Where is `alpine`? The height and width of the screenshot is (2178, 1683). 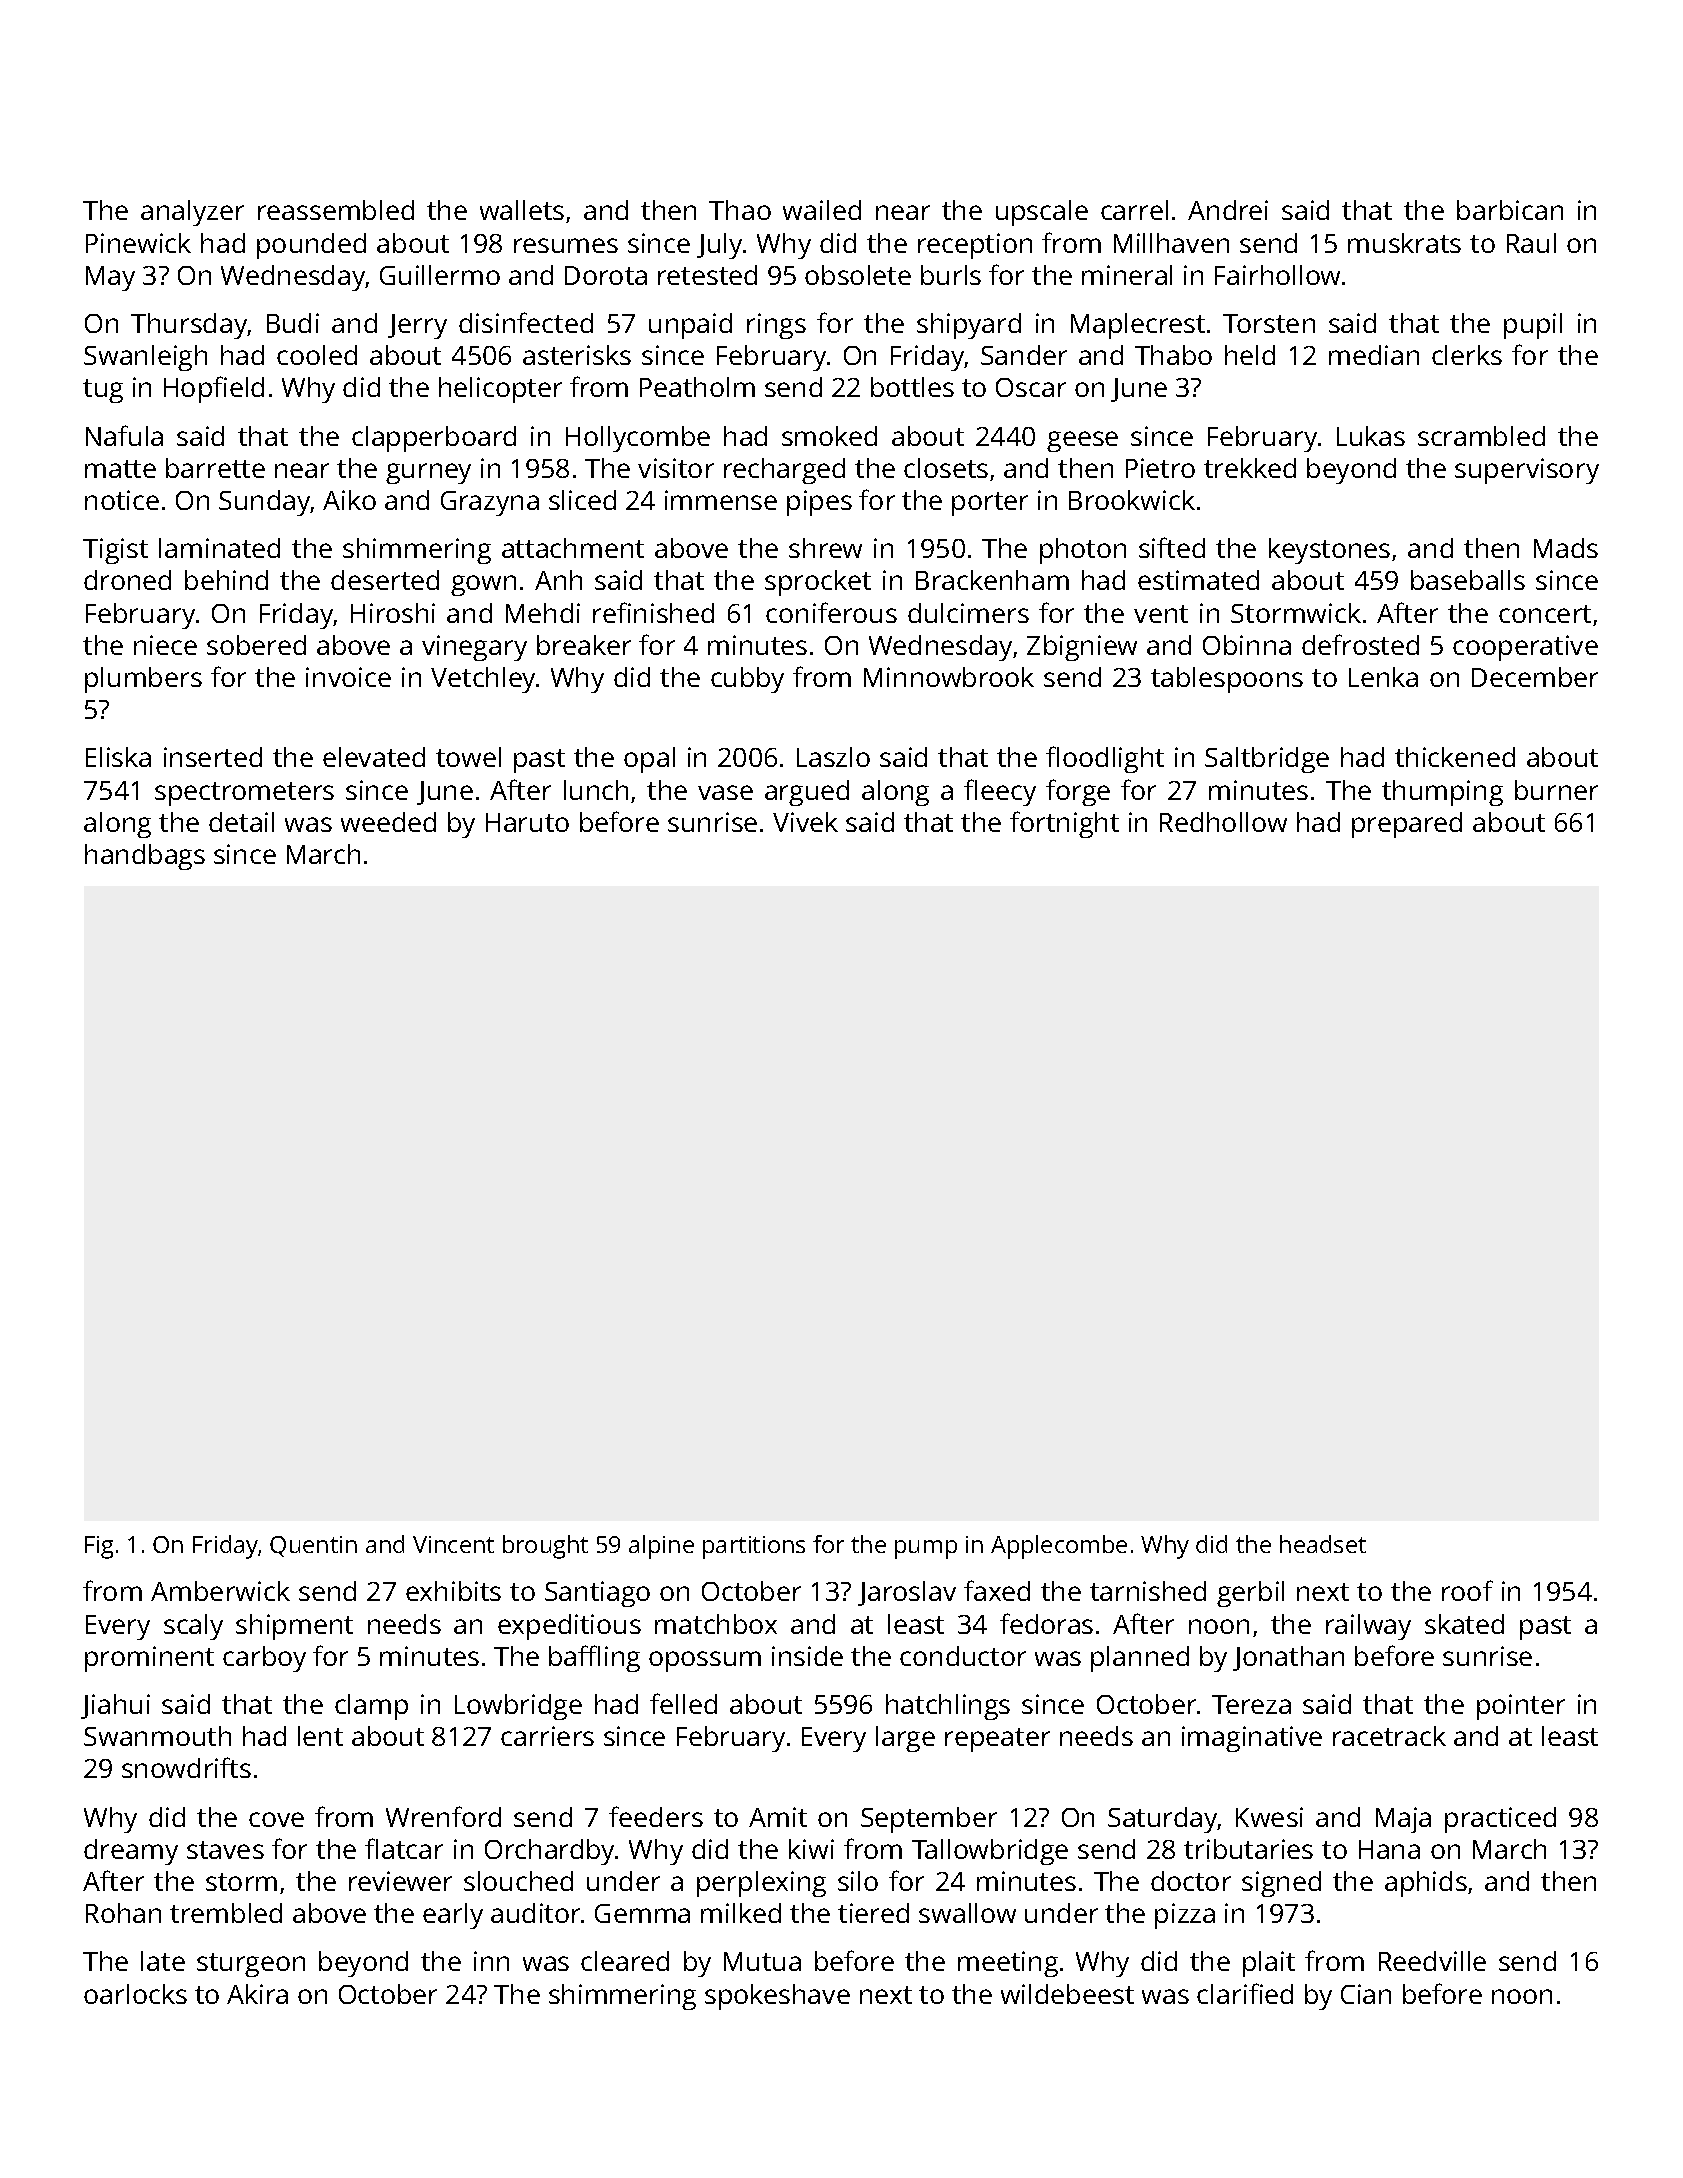 alpine is located at coordinates (661, 1547).
